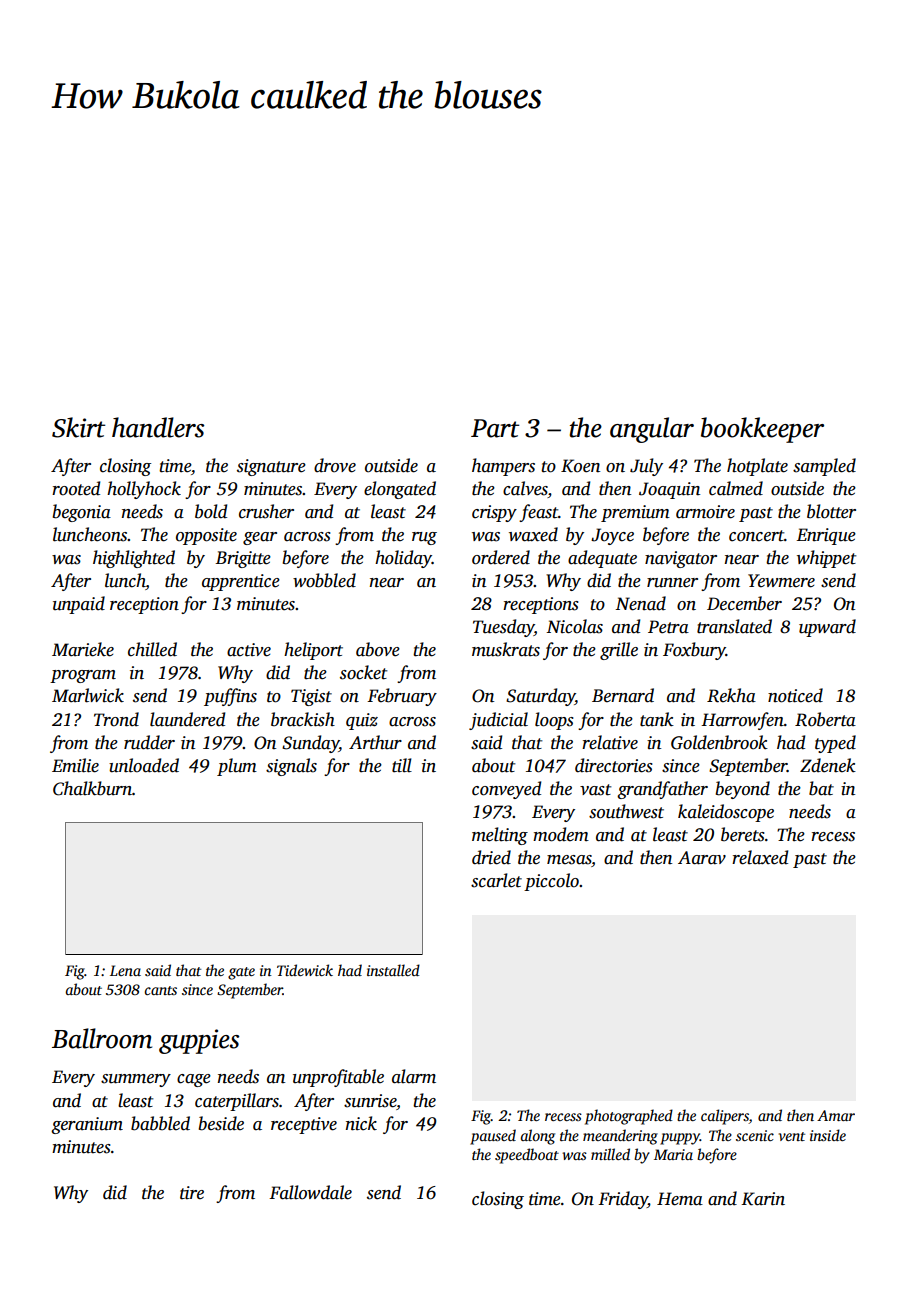  I want to click on program, so click(83, 676).
